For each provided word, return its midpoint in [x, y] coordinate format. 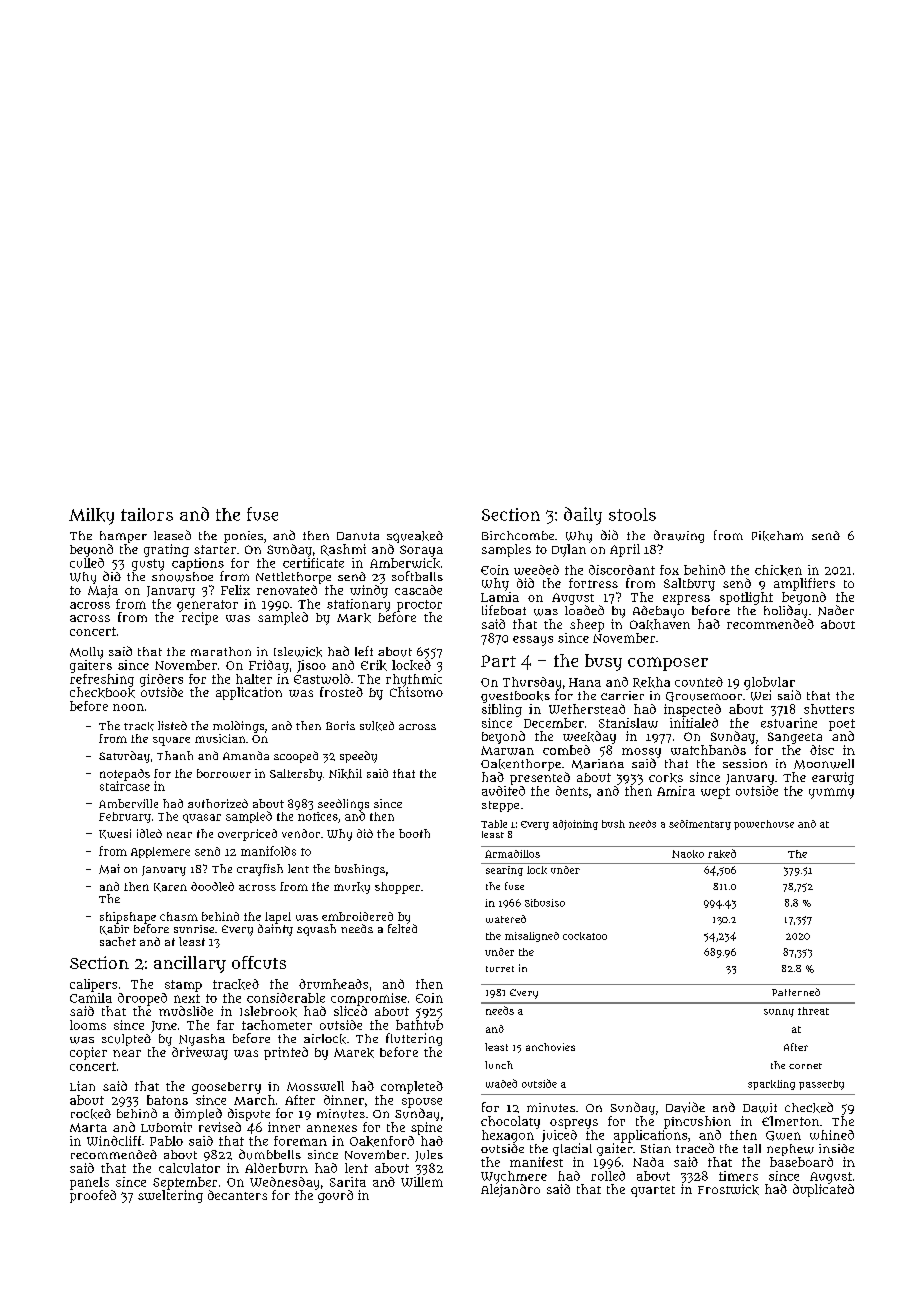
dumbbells [270, 1154]
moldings [238, 727]
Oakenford [382, 1141]
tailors [147, 514]
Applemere [160, 852]
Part [498, 661]
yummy [831, 793]
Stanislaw [628, 723]
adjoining [575, 825]
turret [500, 969]
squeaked [415, 537]
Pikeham [777, 536]
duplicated [823, 1190]
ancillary [190, 964]
